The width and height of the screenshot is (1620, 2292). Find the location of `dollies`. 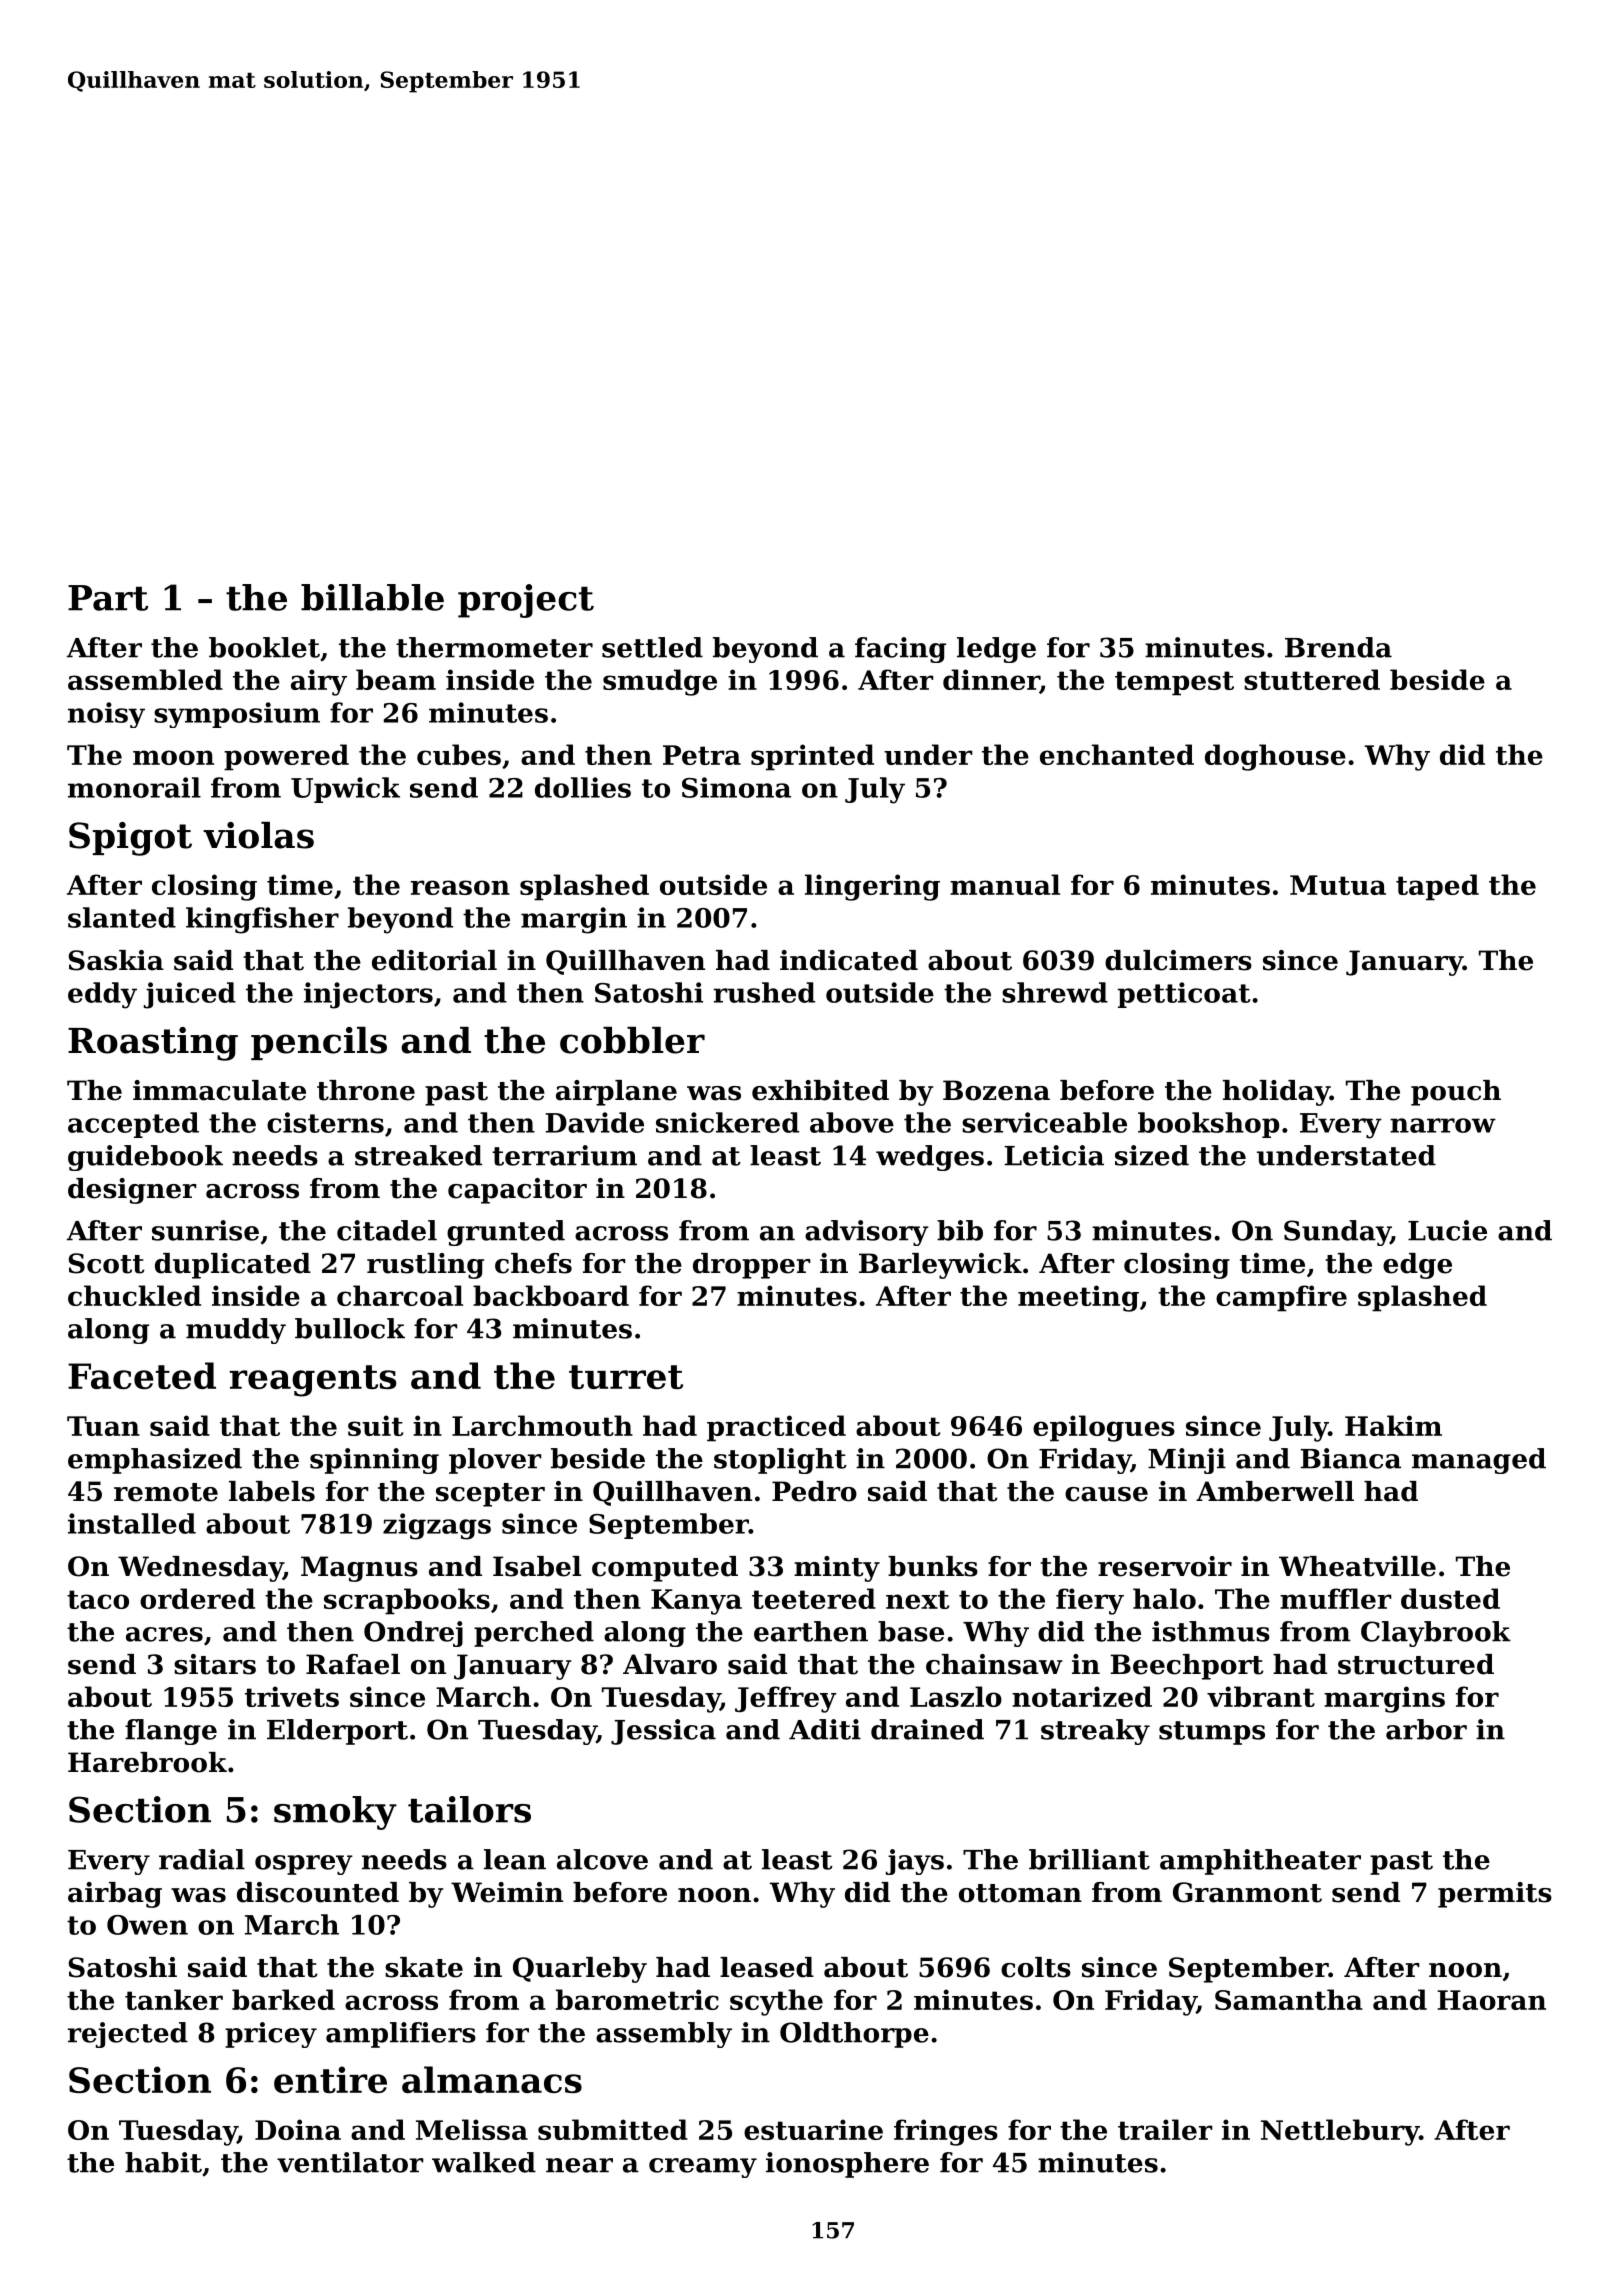

dollies is located at coordinates (583, 787).
